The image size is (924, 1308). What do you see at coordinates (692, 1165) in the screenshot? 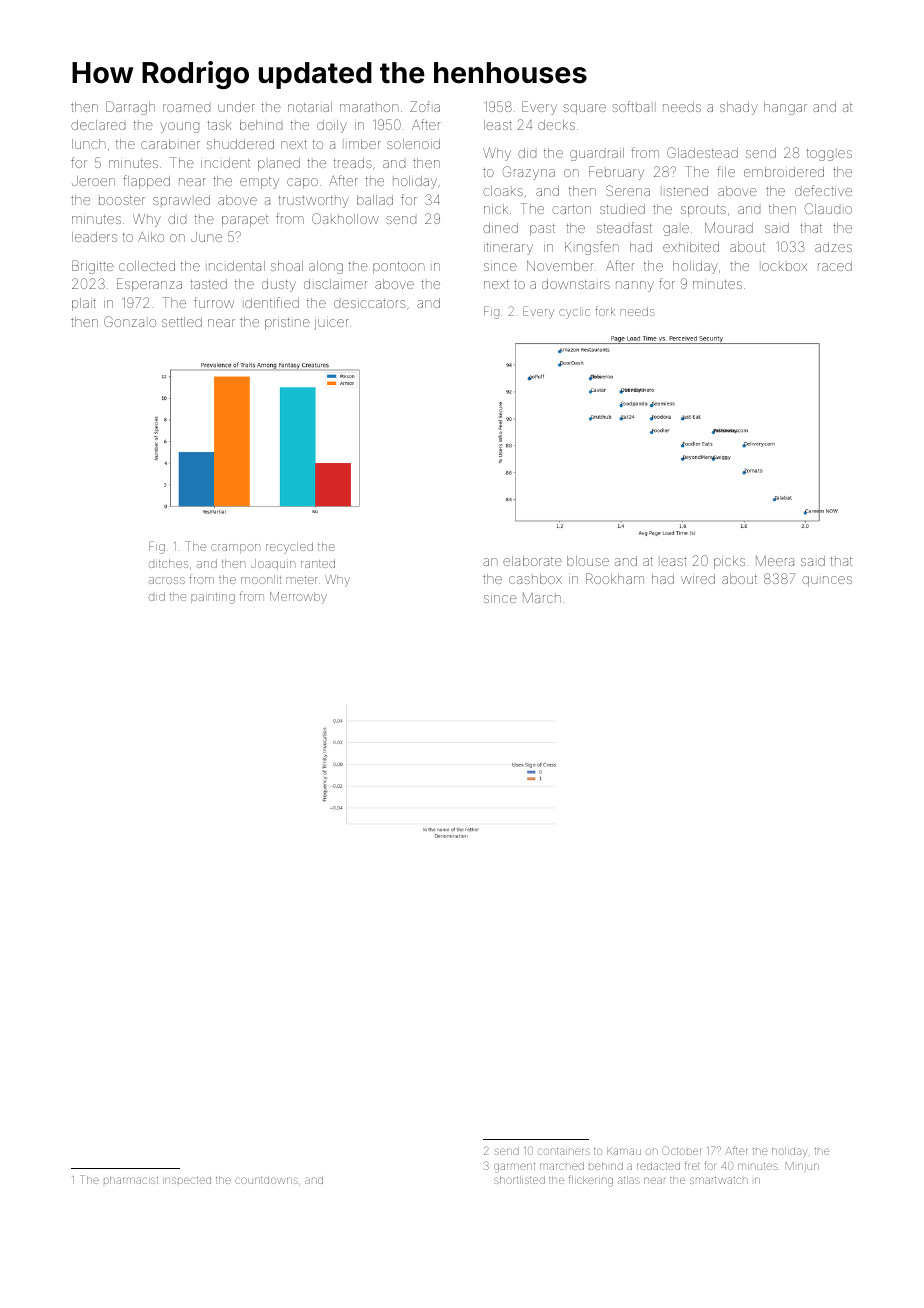
I see `fret` at bounding box center [692, 1165].
